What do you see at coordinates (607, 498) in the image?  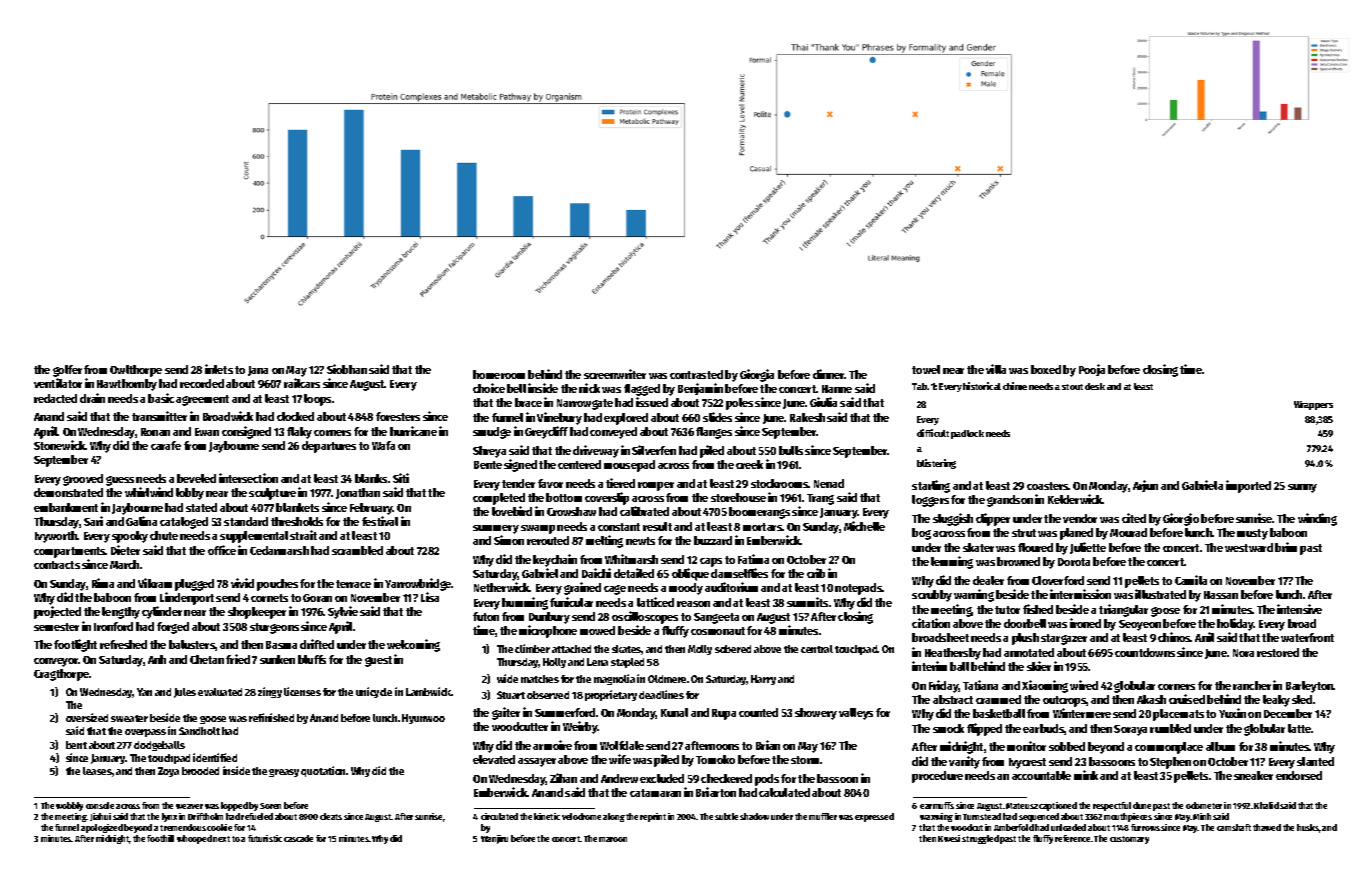 I see `coverslip` at bounding box center [607, 498].
